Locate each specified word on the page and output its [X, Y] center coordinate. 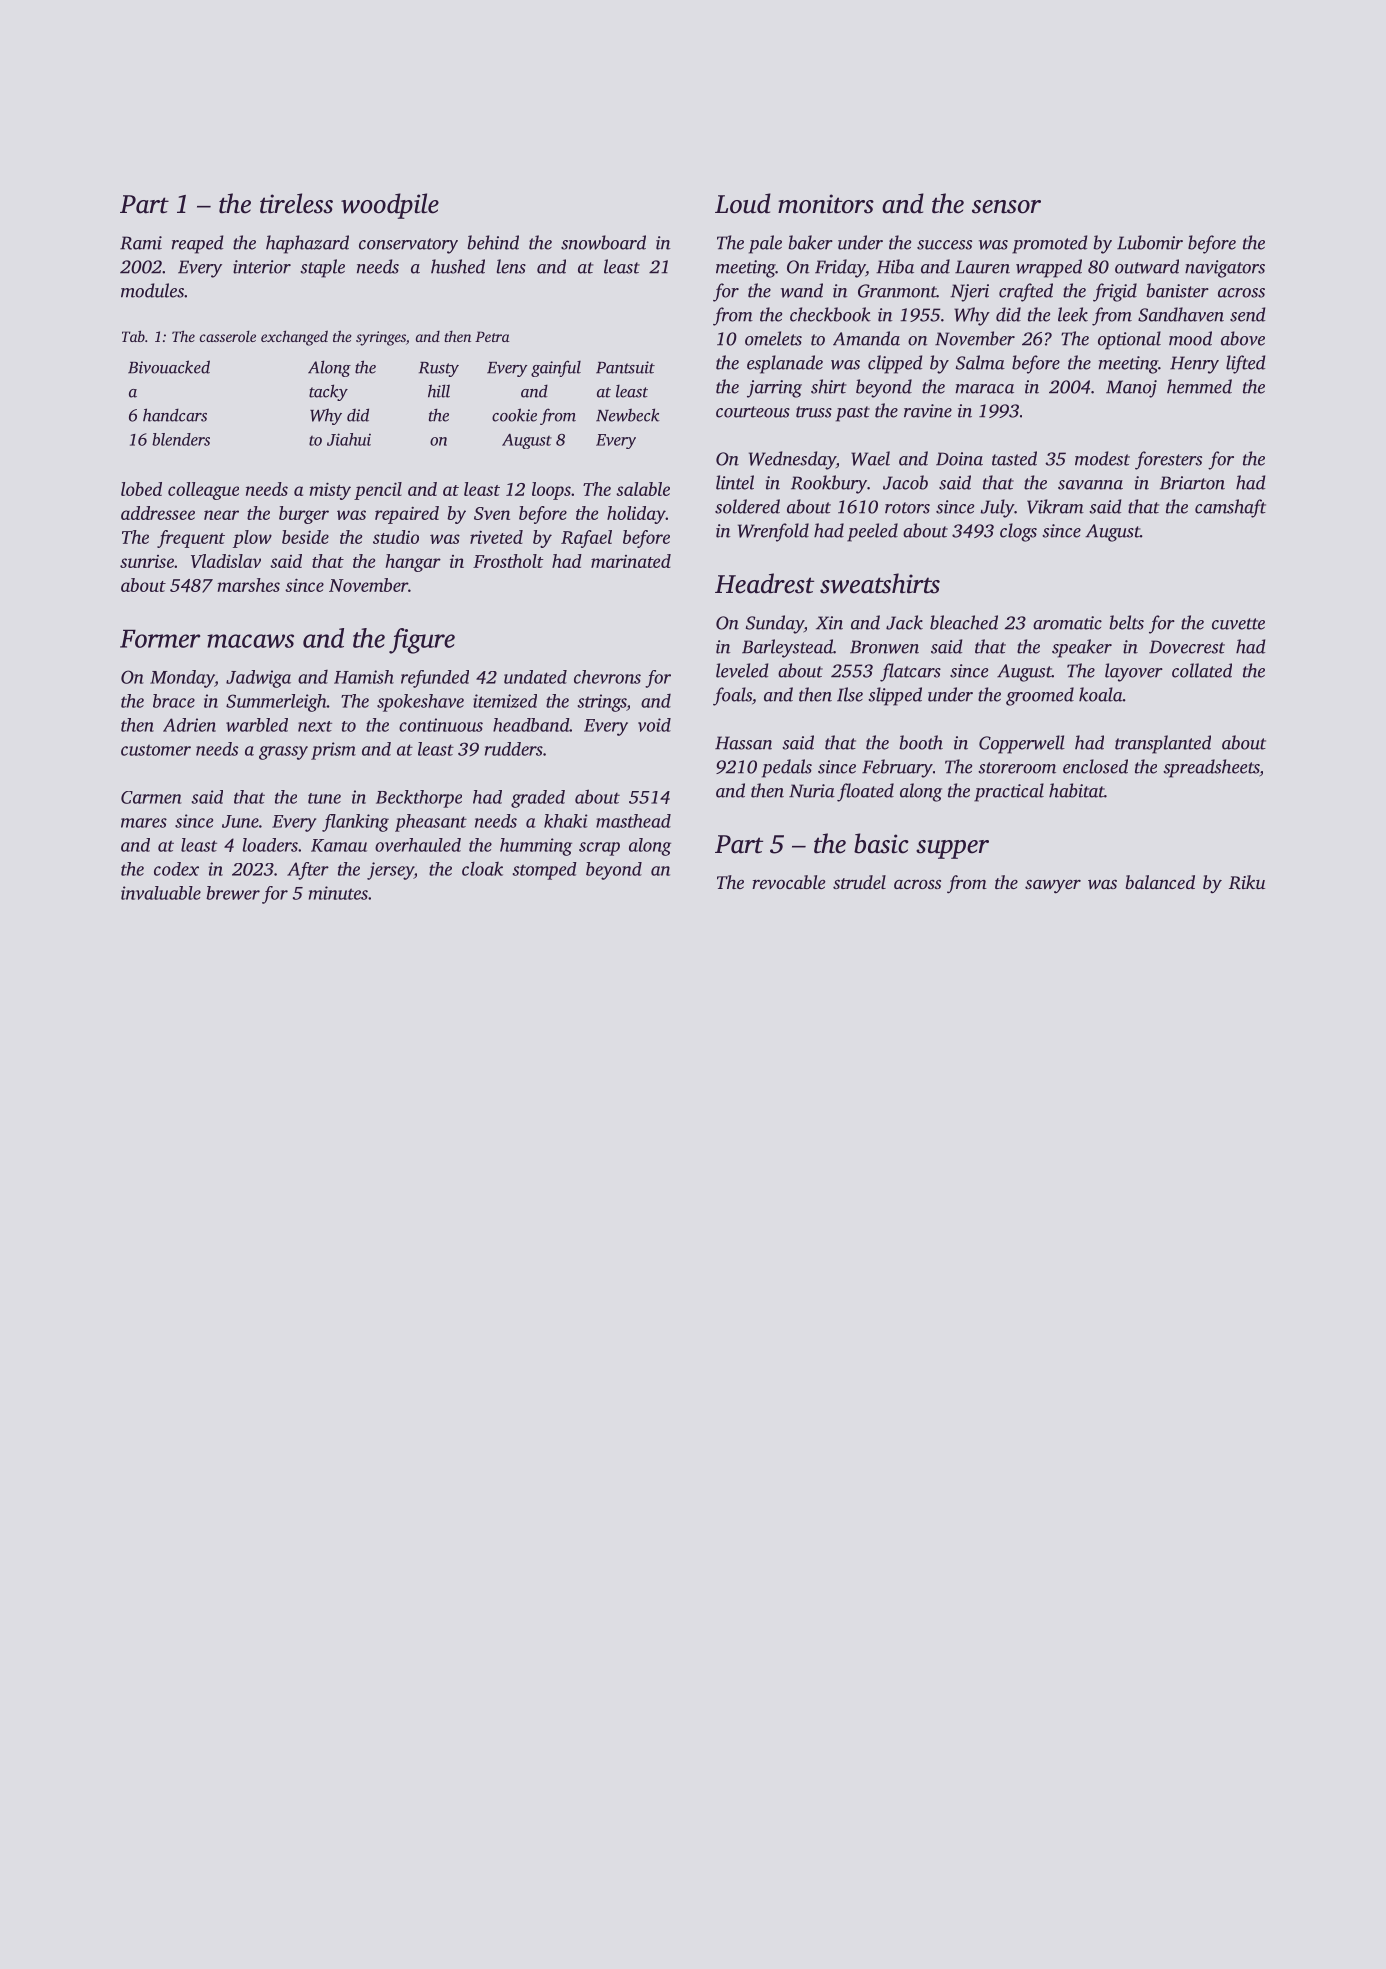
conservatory [408, 246]
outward [1147, 266]
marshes [248, 585]
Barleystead [787, 648]
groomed [1040, 696]
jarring [774, 389]
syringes [381, 338]
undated [535, 677]
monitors [826, 204]
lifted [1245, 364]
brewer [233, 893]
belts [1127, 622]
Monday [182, 679]
